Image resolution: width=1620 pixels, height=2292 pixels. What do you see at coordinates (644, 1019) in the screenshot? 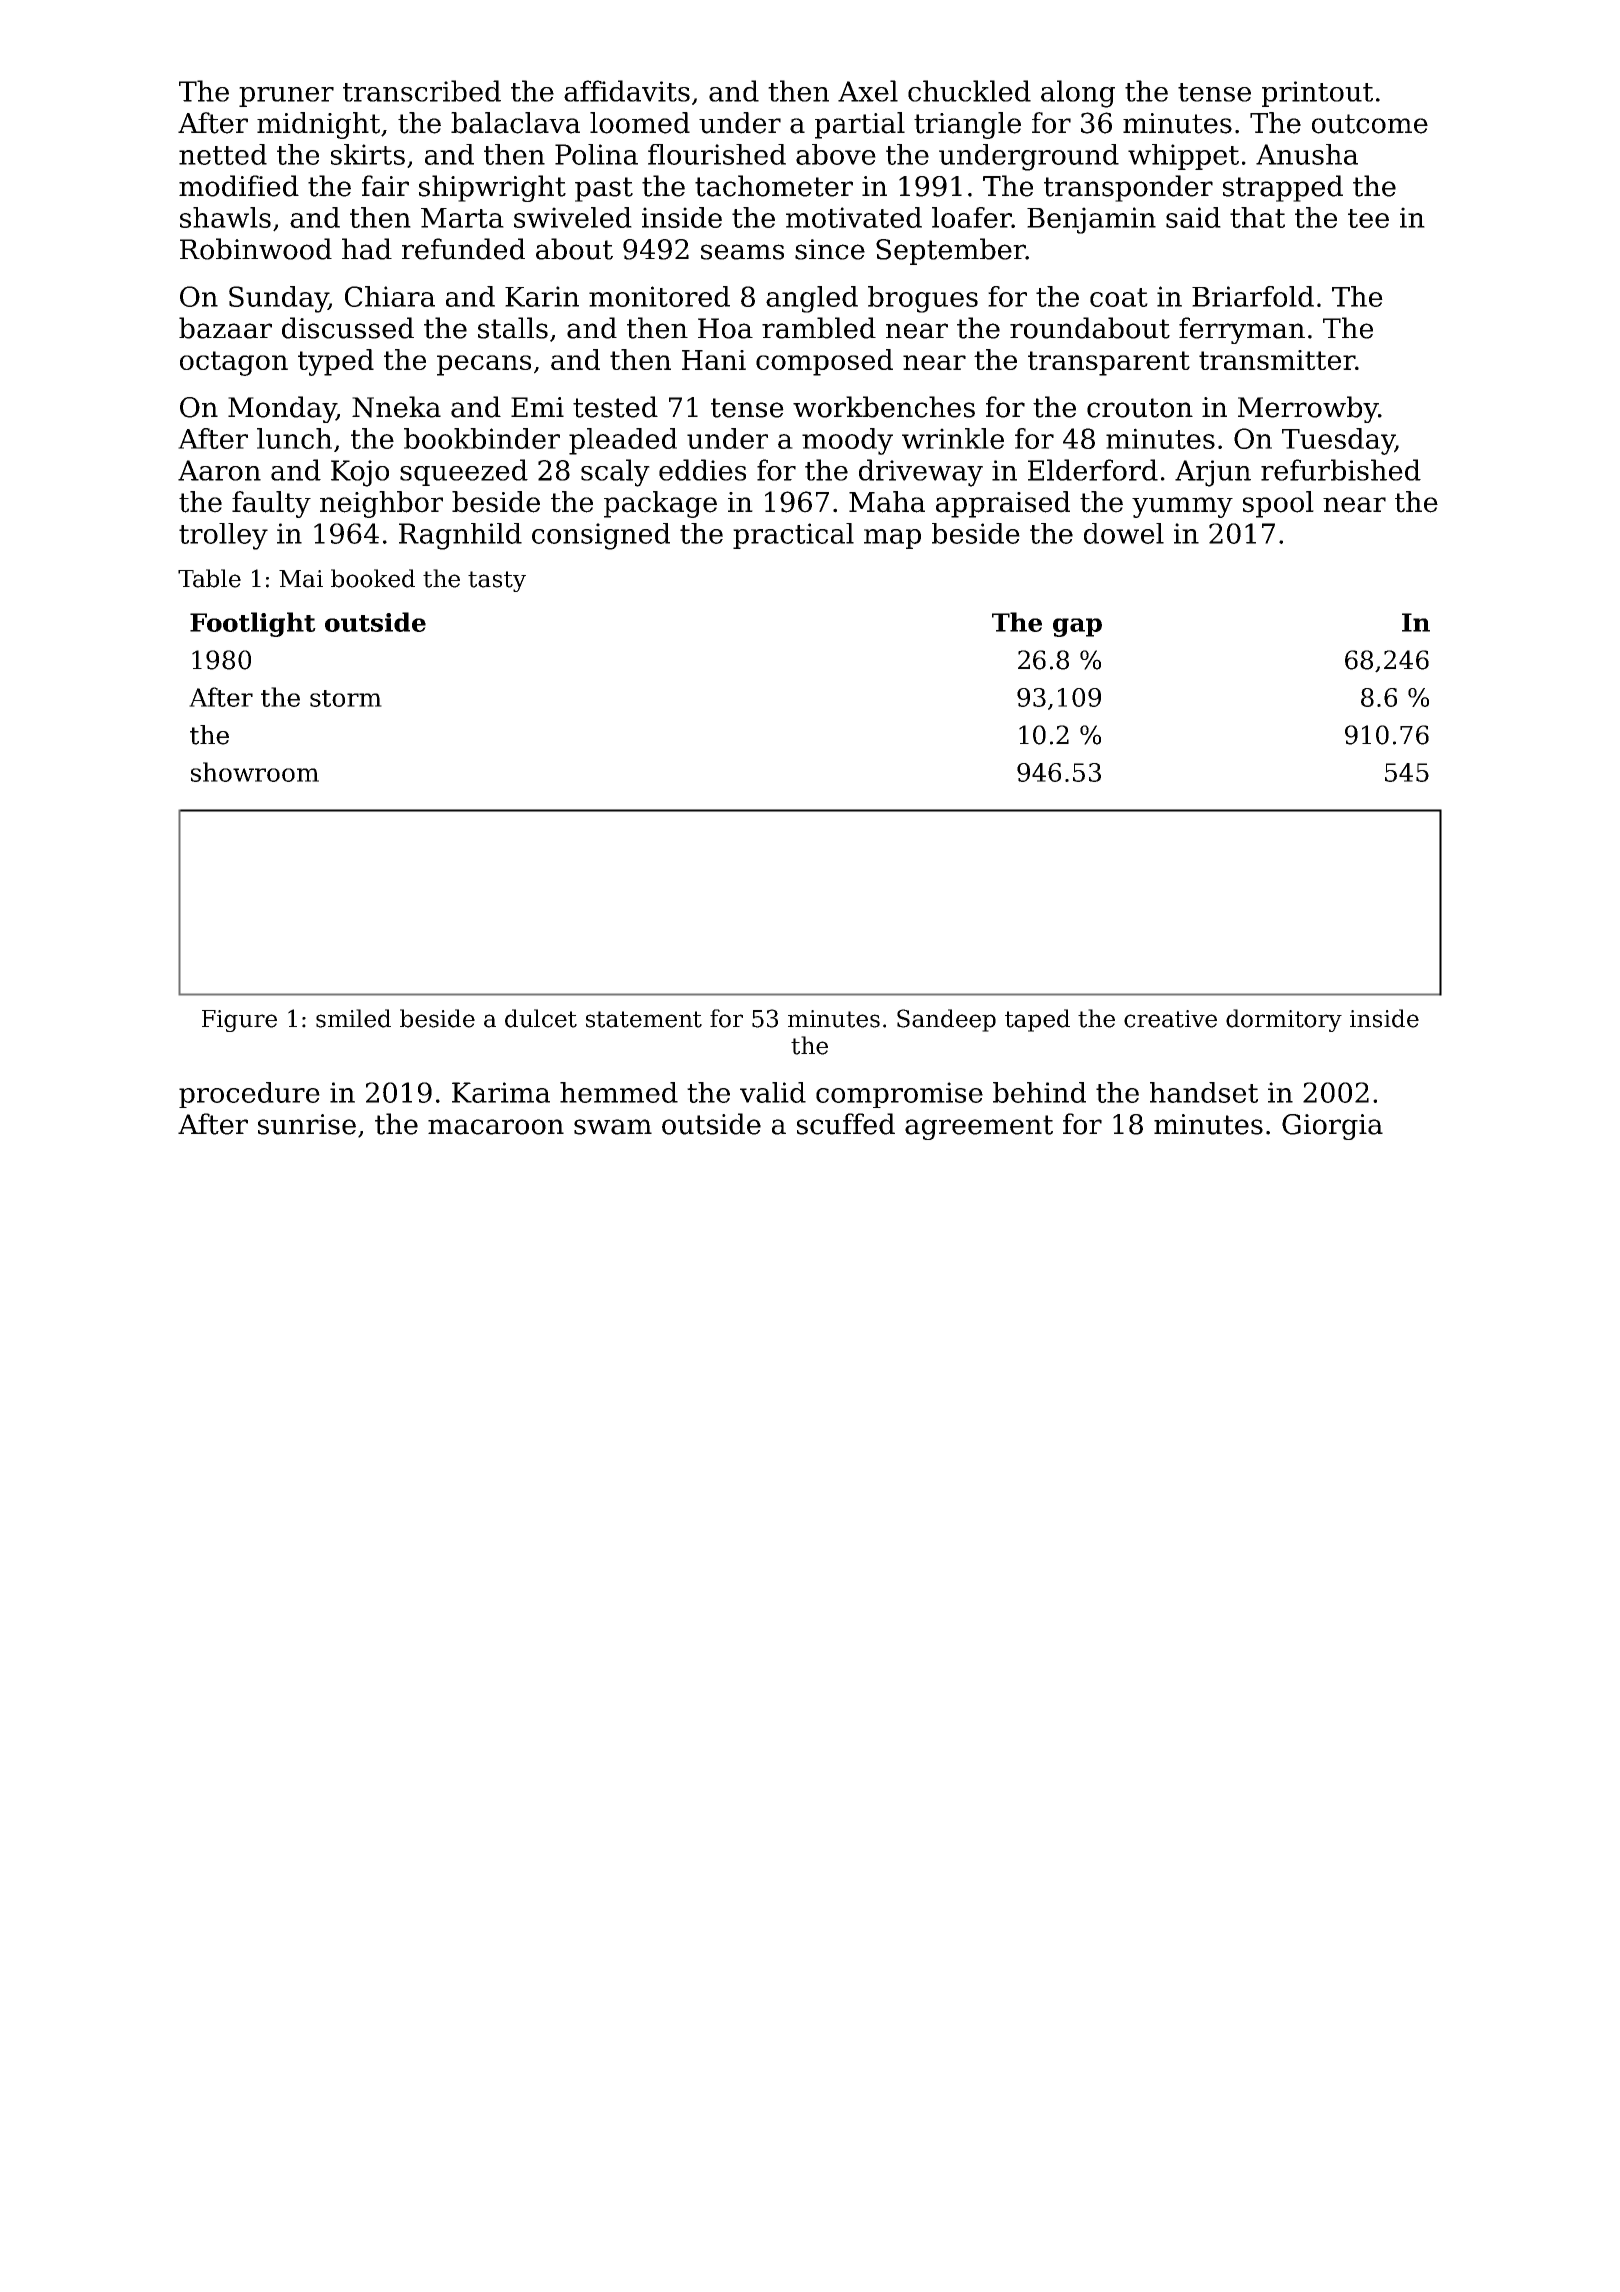
I see `statement` at bounding box center [644, 1019].
